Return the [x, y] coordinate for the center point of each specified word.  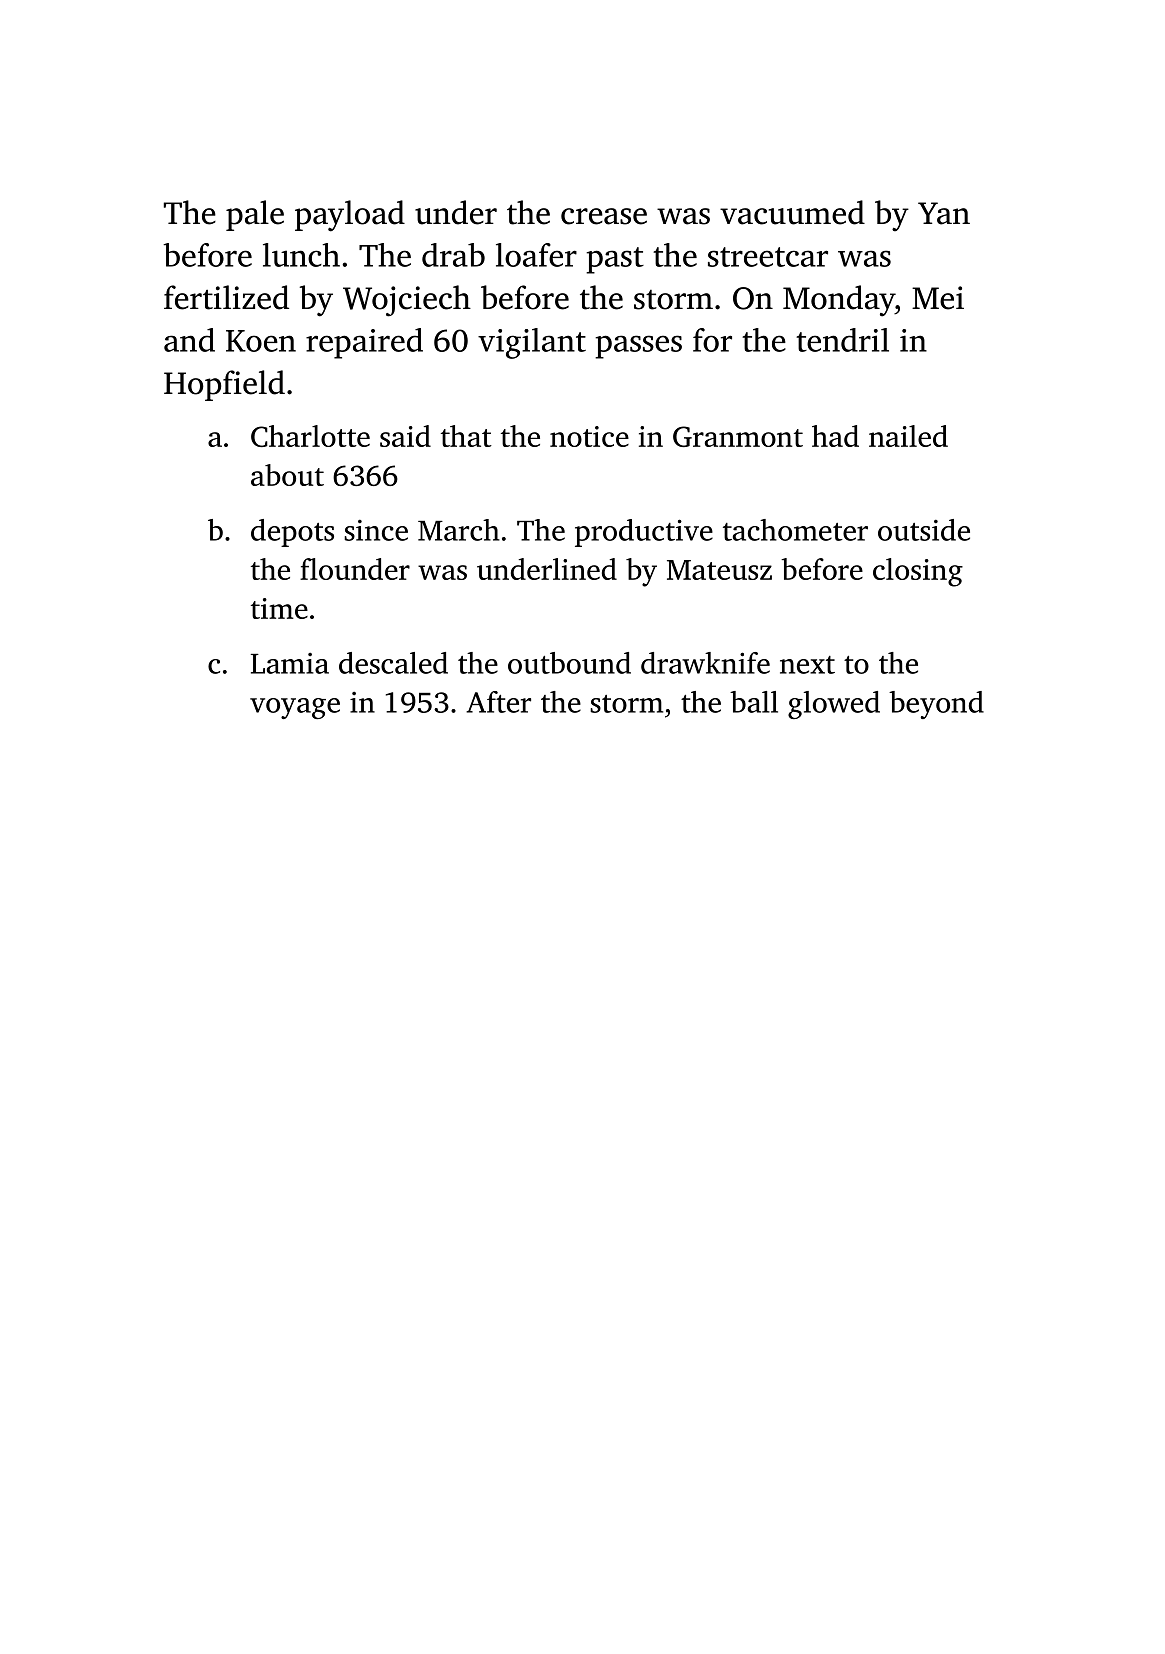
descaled [393, 663]
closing [918, 572]
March [459, 530]
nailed [908, 436]
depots [292, 533]
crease [604, 216]
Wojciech [407, 301]
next [807, 665]
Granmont [738, 436]
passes [638, 347]
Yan [944, 213]
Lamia [290, 663]
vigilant [532, 343]
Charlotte [310, 436]
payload [350, 216]
